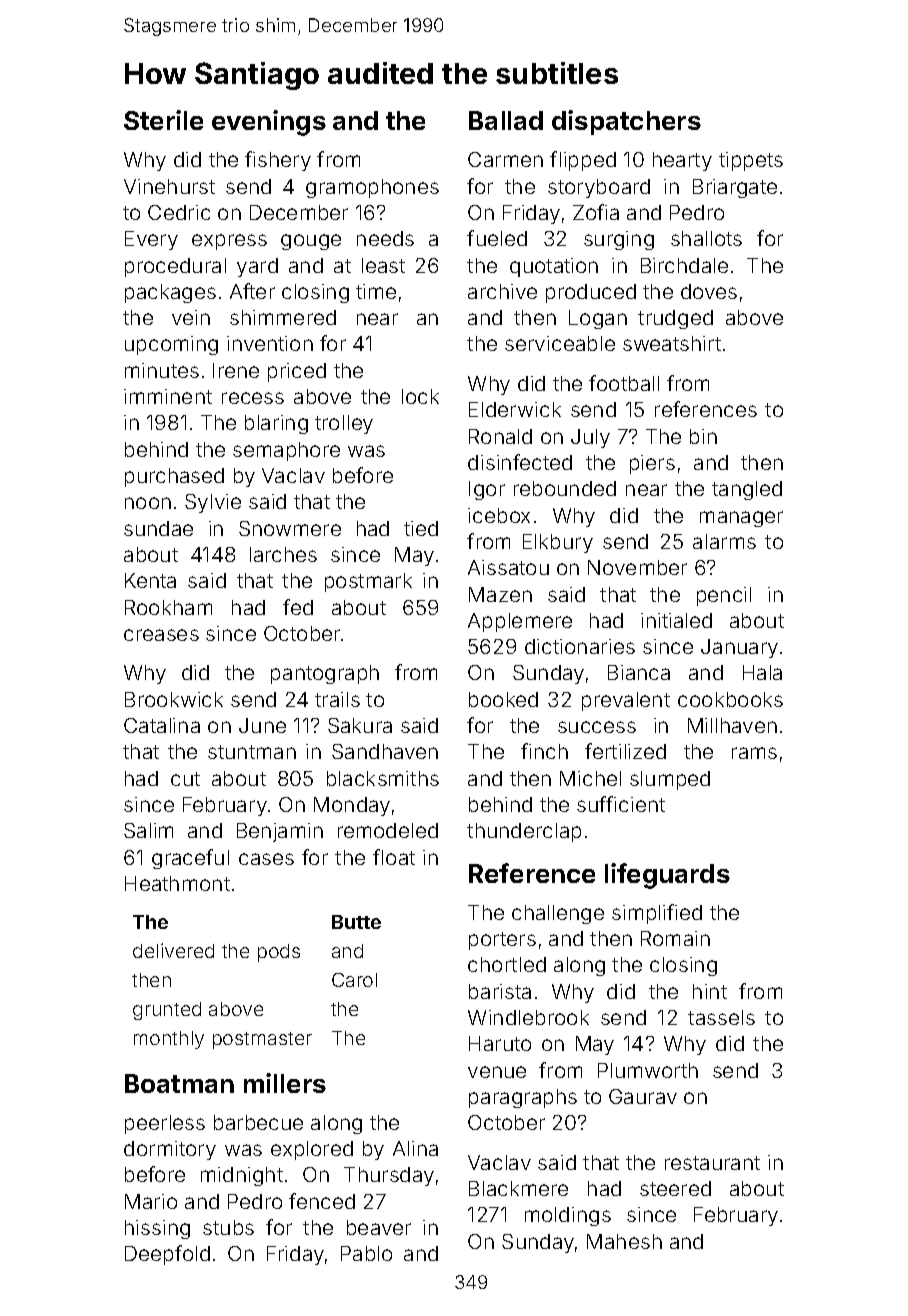 This screenshot has width=908, height=1316. What do you see at coordinates (621, 804) in the screenshot?
I see `sufficient` at bounding box center [621, 804].
